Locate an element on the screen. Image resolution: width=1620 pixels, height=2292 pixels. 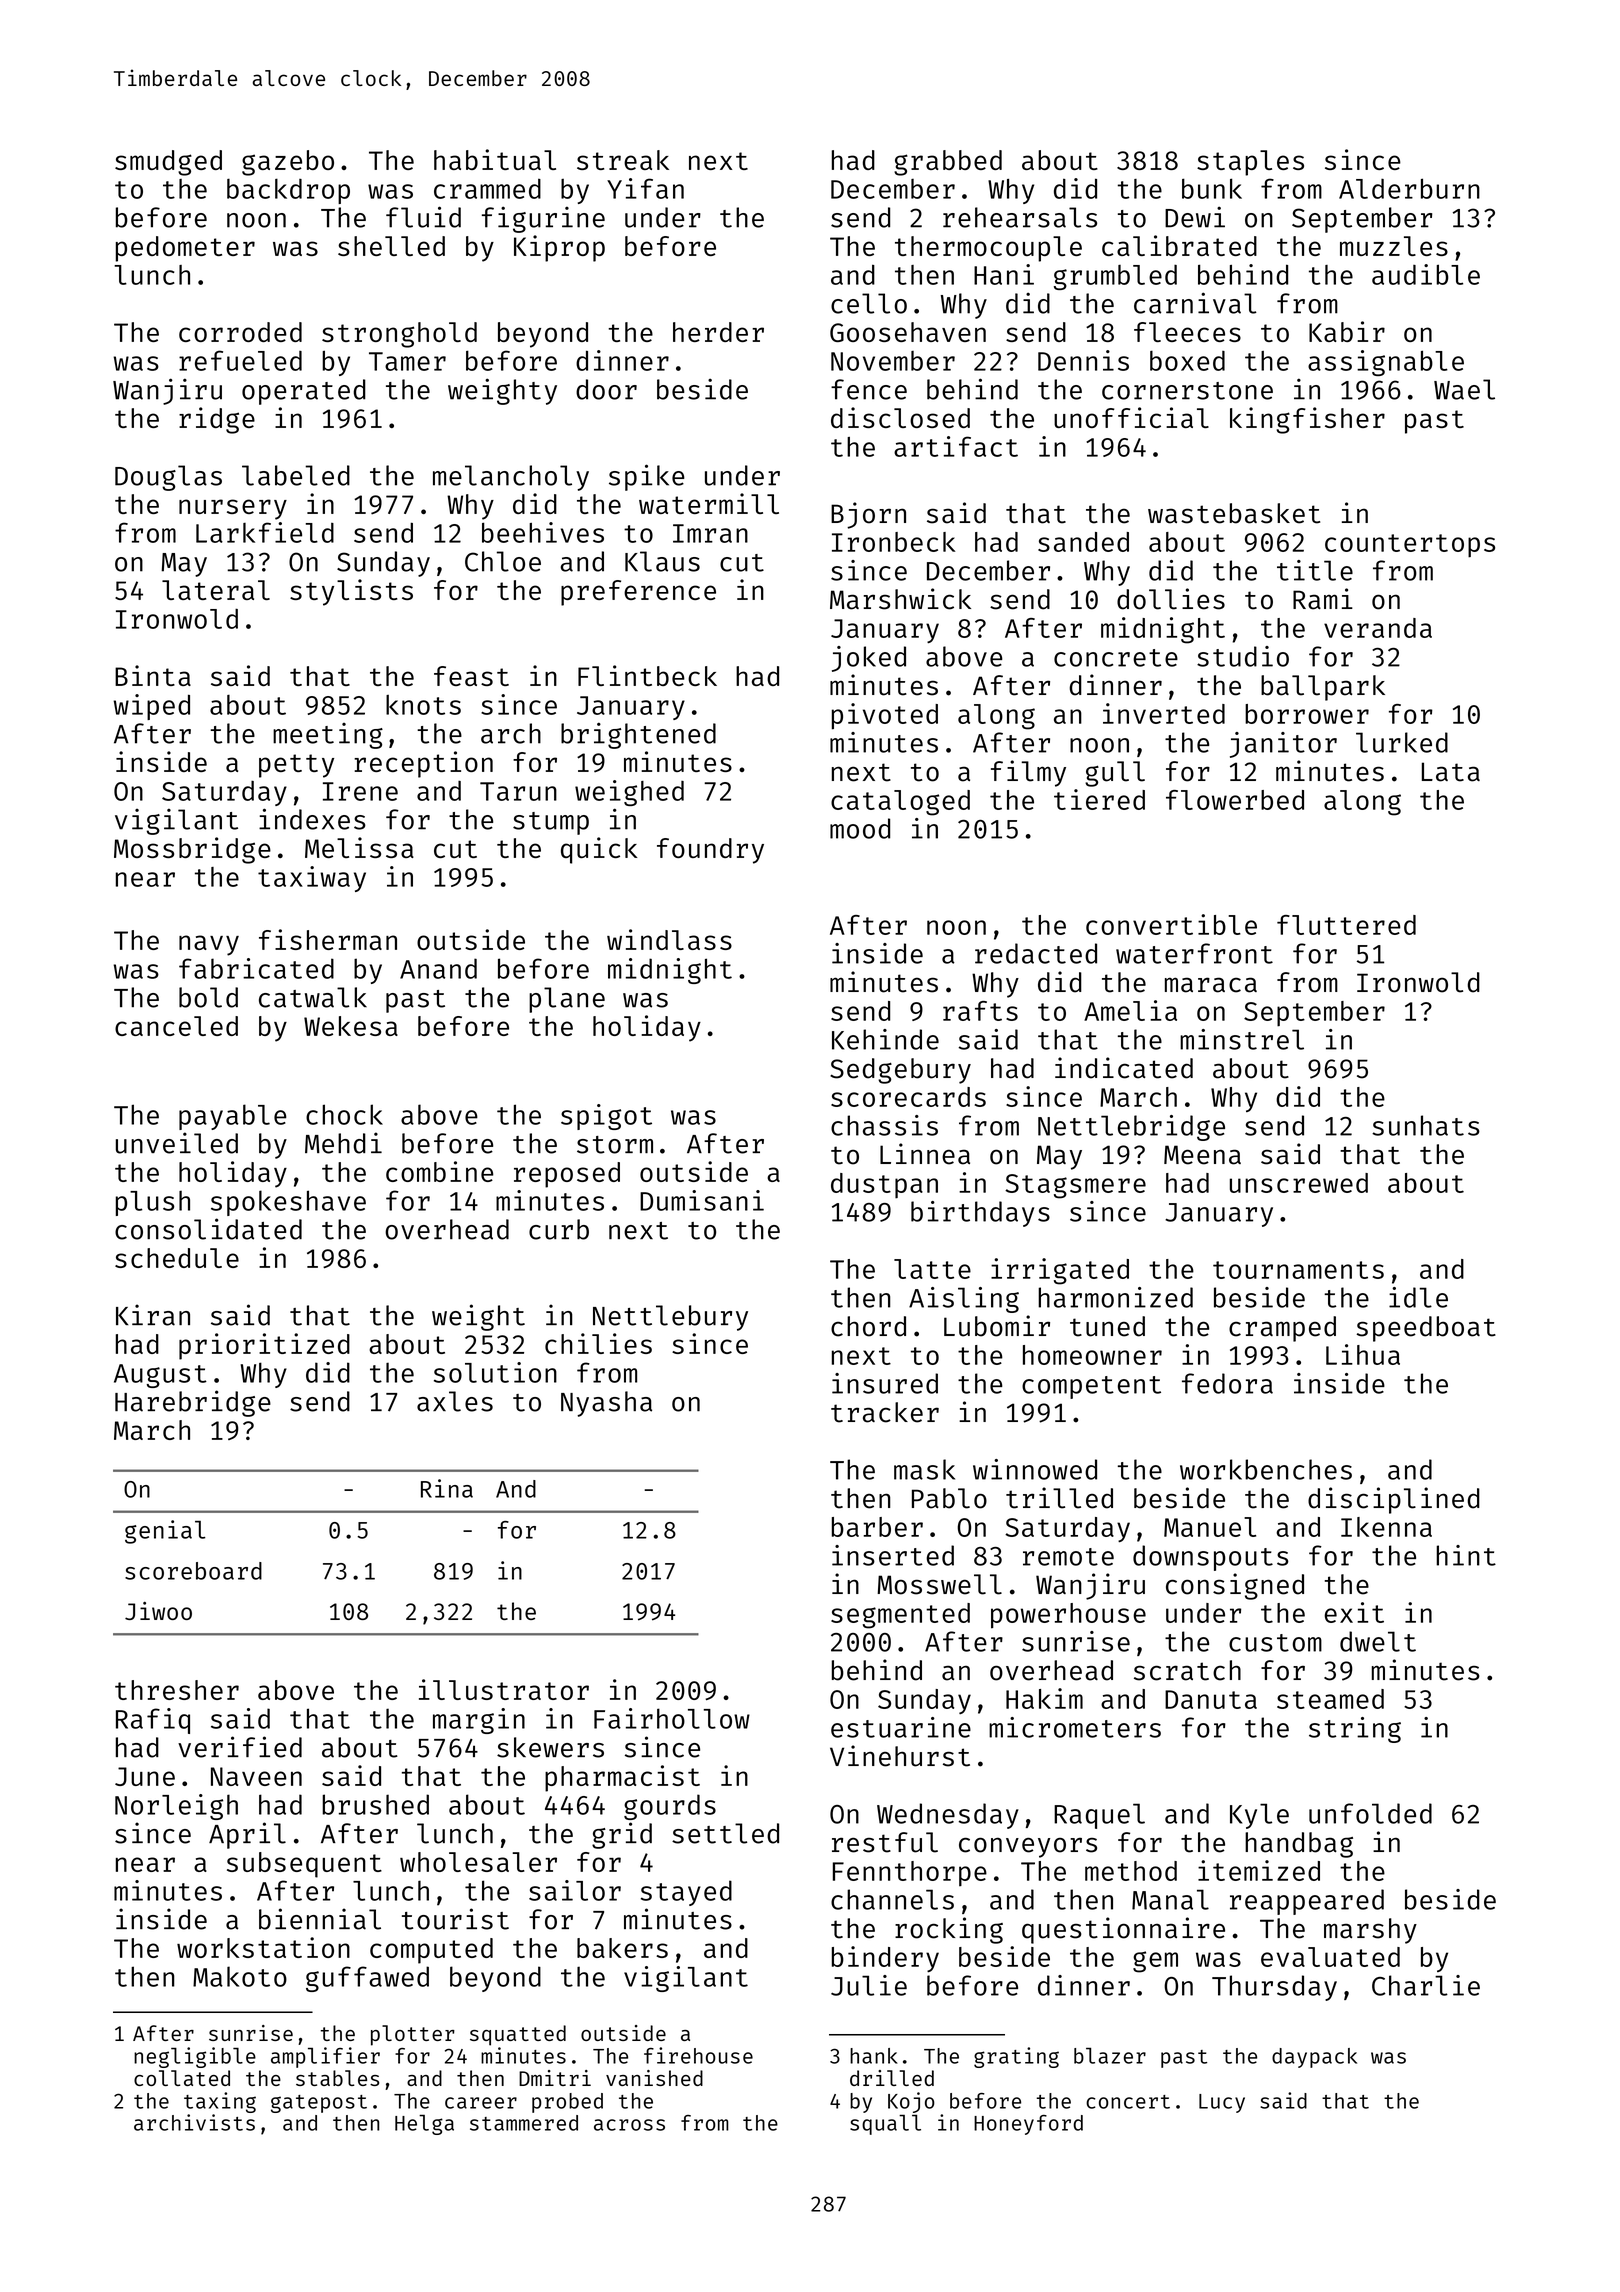
foundry is located at coordinates (710, 851).
